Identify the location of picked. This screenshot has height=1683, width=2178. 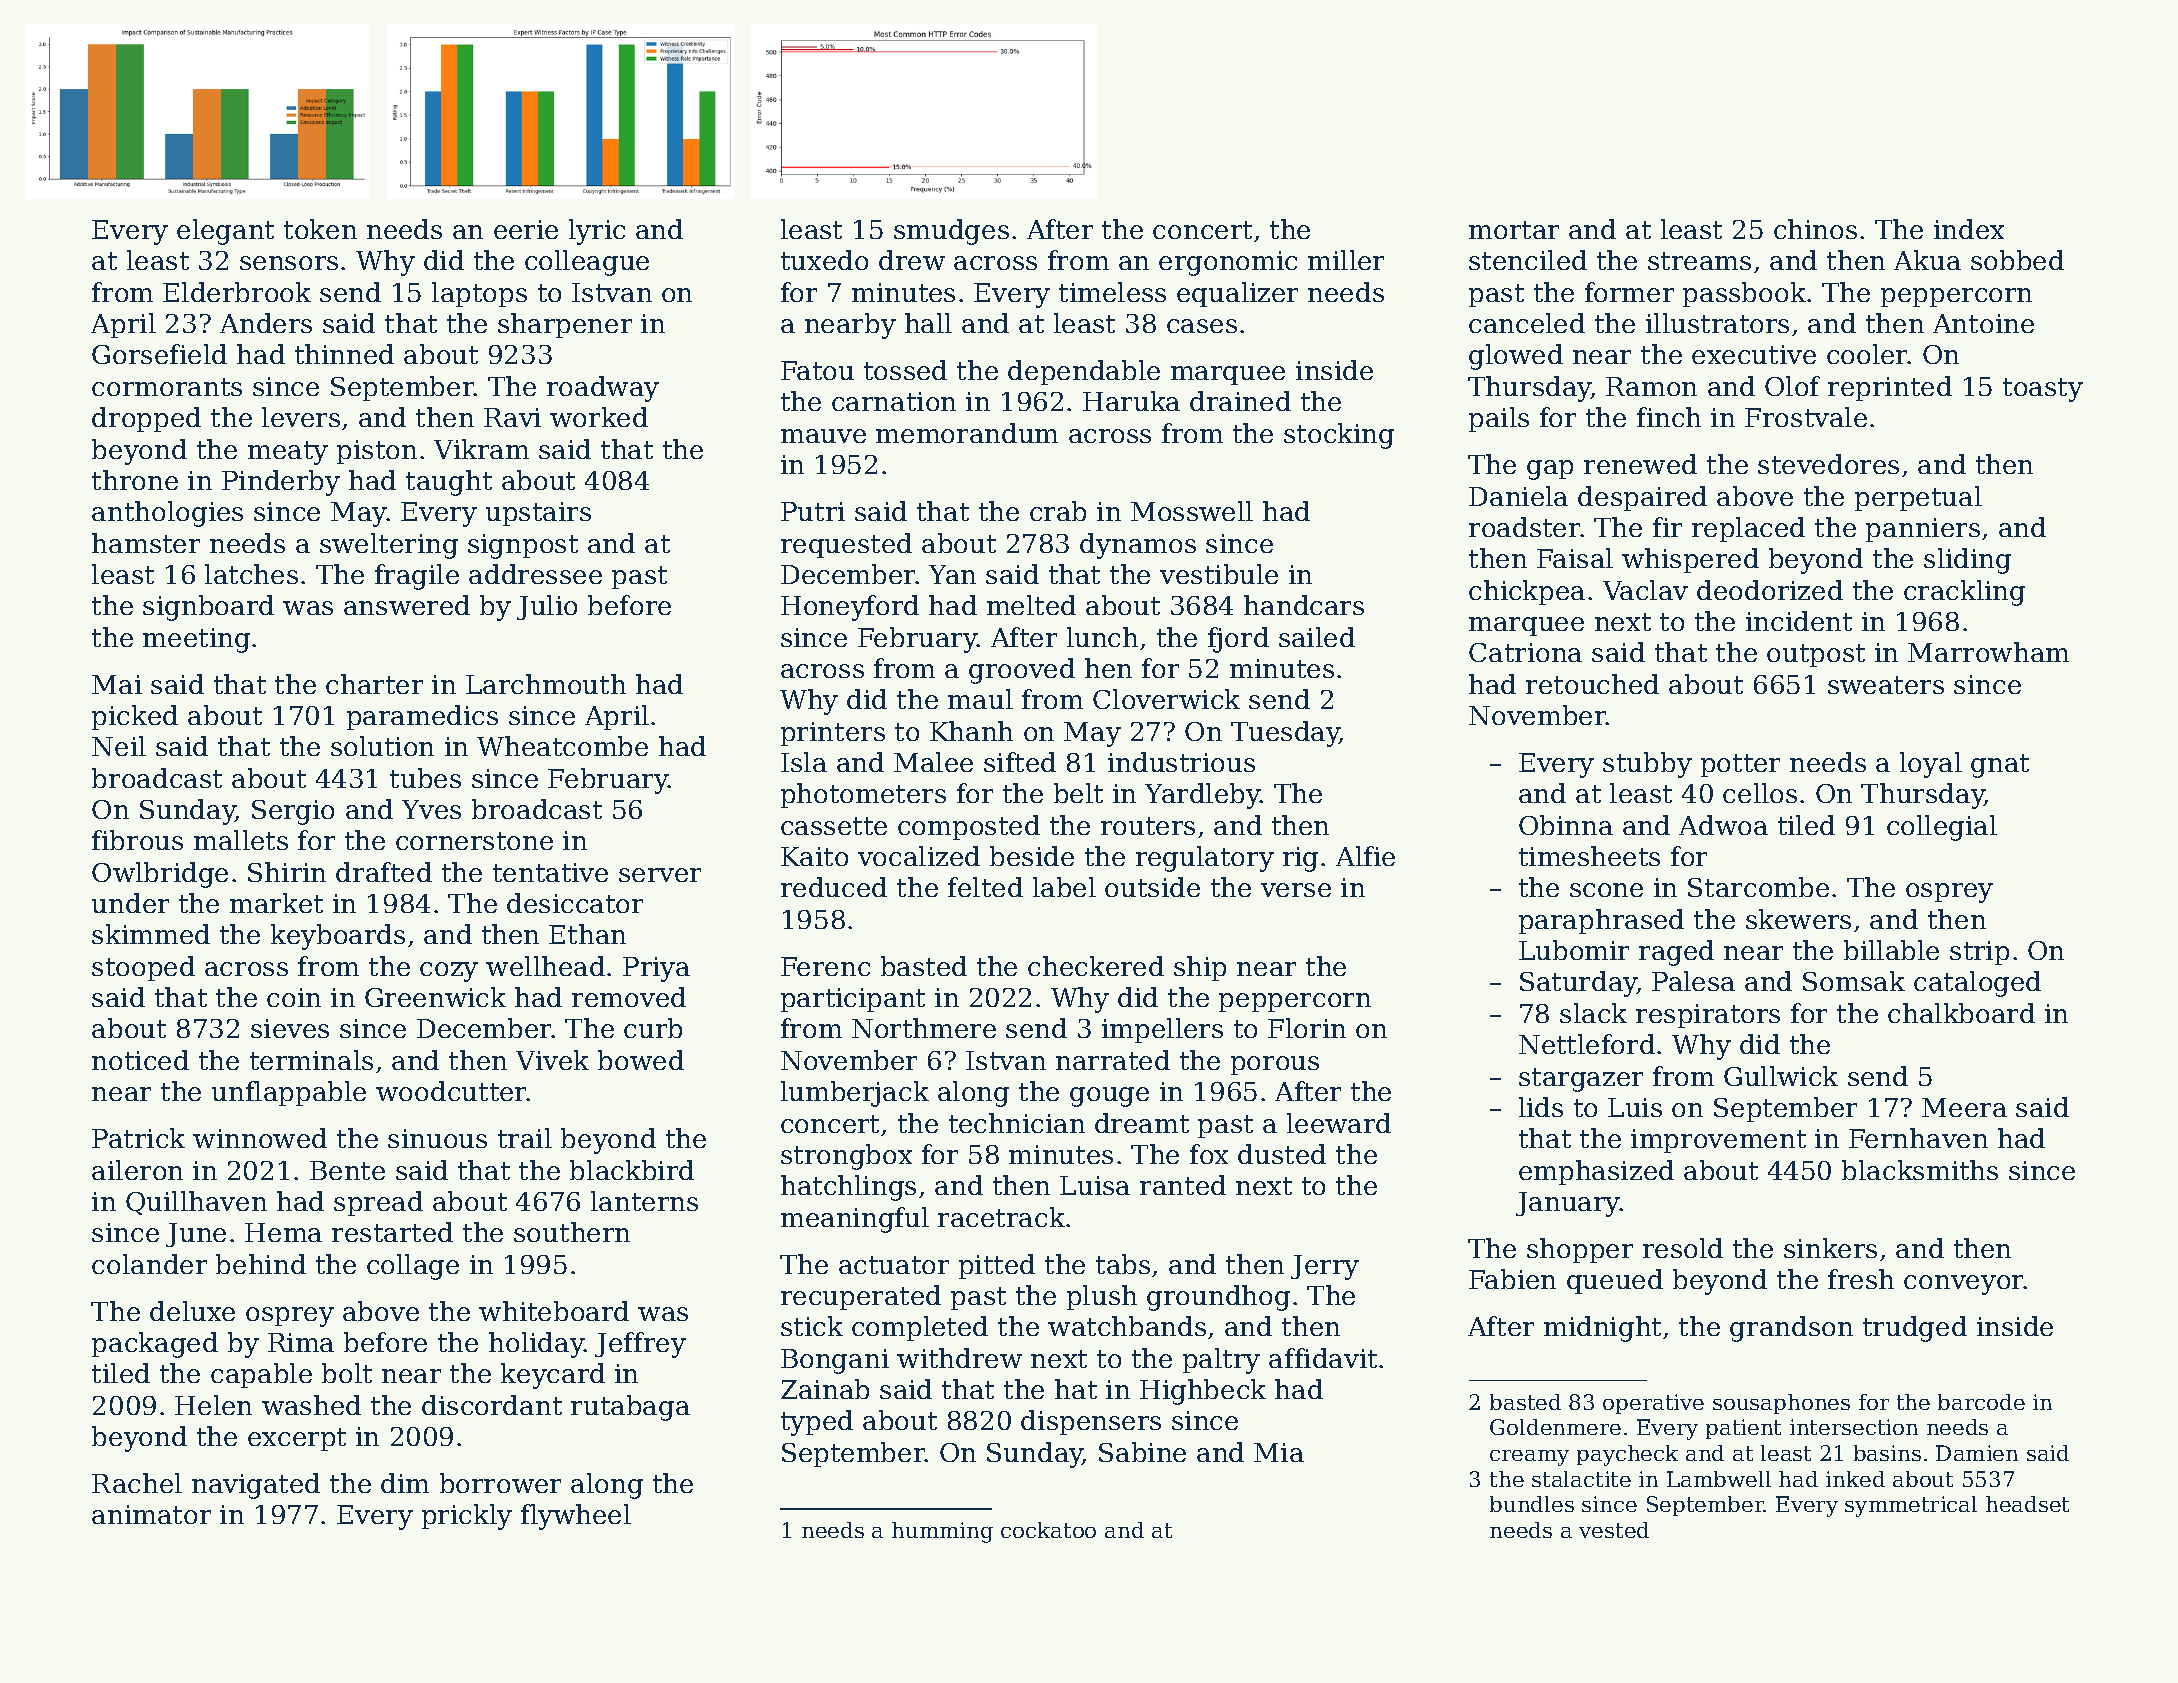
(135, 717).
